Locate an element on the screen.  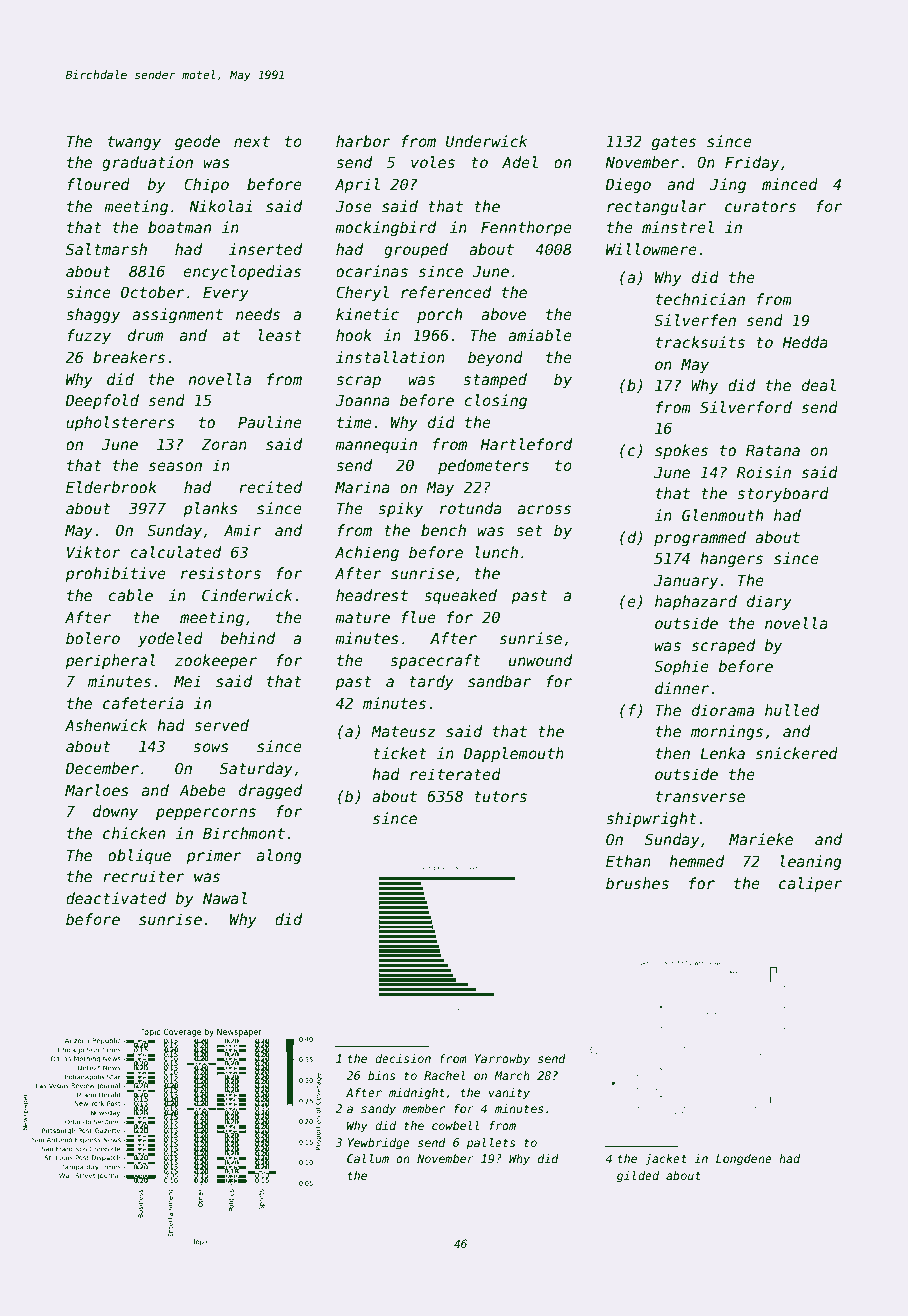
encyclopedias is located at coordinates (242, 272).
